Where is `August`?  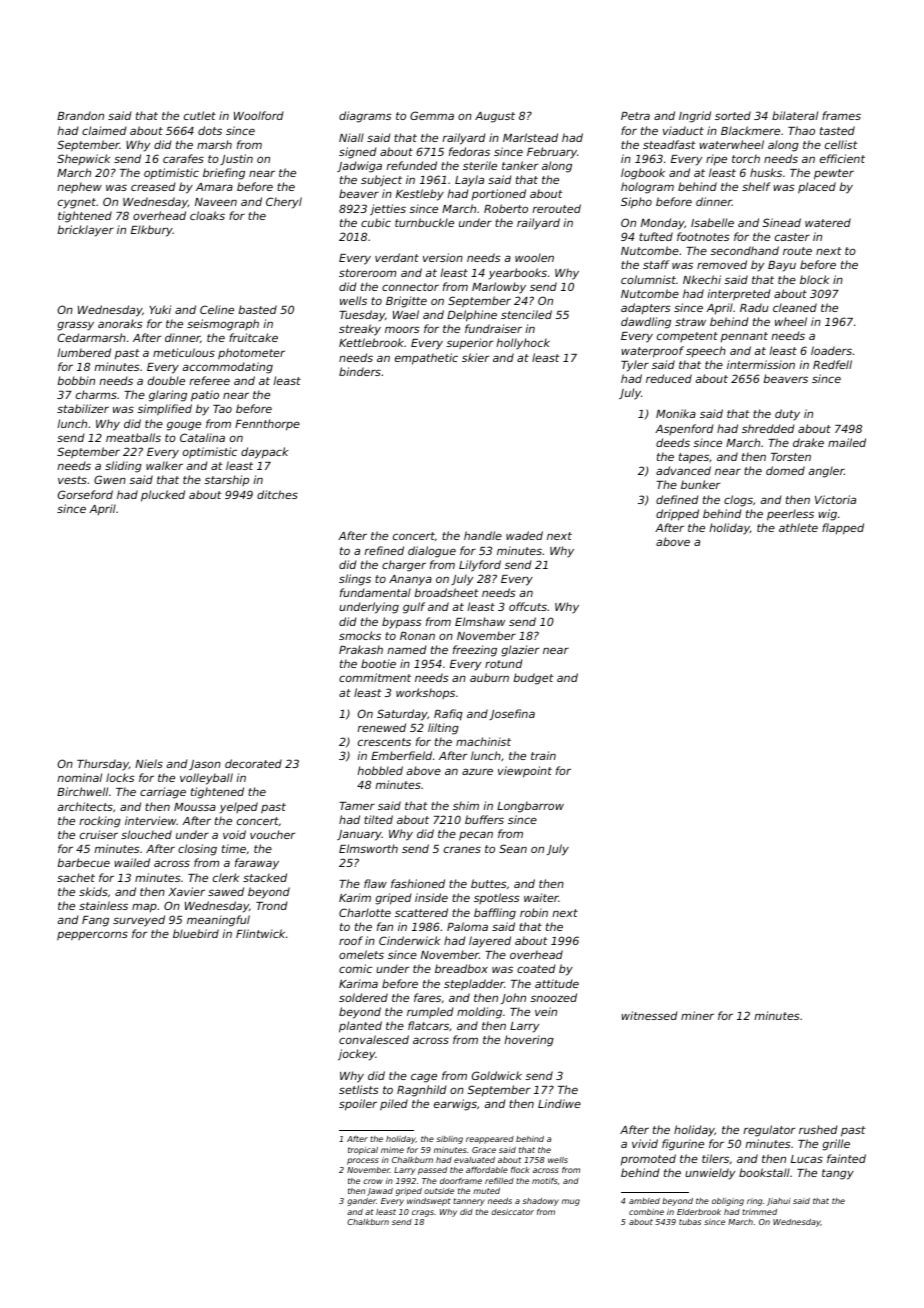 August is located at coordinates (495, 117).
